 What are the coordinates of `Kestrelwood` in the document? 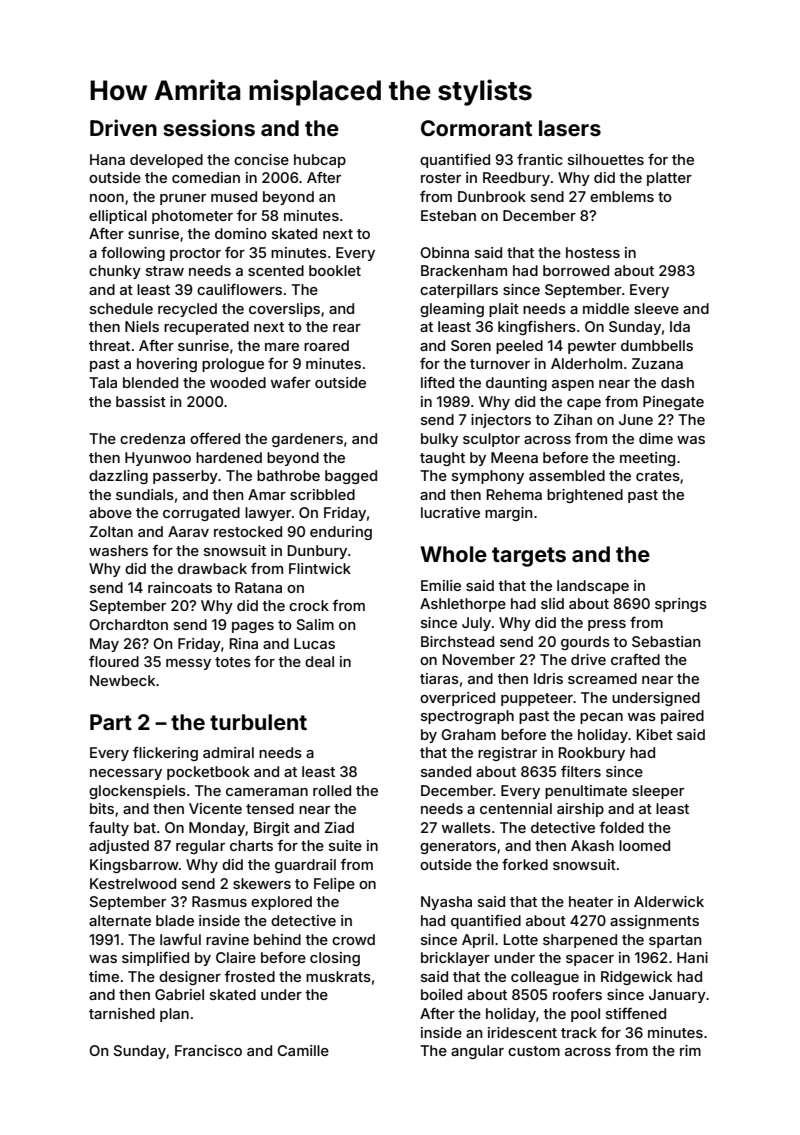 It's located at (133, 883).
